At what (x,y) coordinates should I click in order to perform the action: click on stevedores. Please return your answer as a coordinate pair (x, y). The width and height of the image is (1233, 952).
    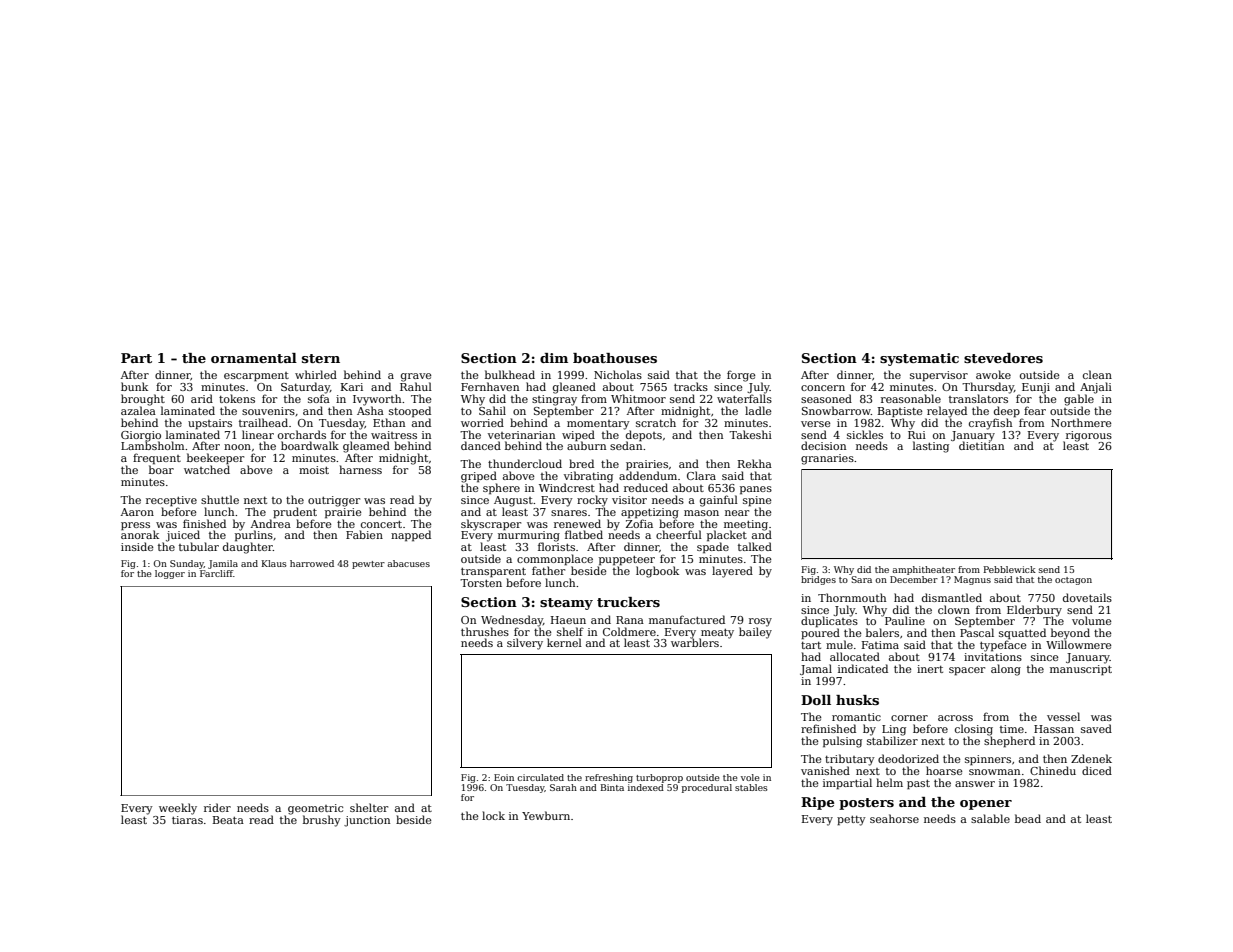
    Looking at the image, I should click on (1003, 358).
